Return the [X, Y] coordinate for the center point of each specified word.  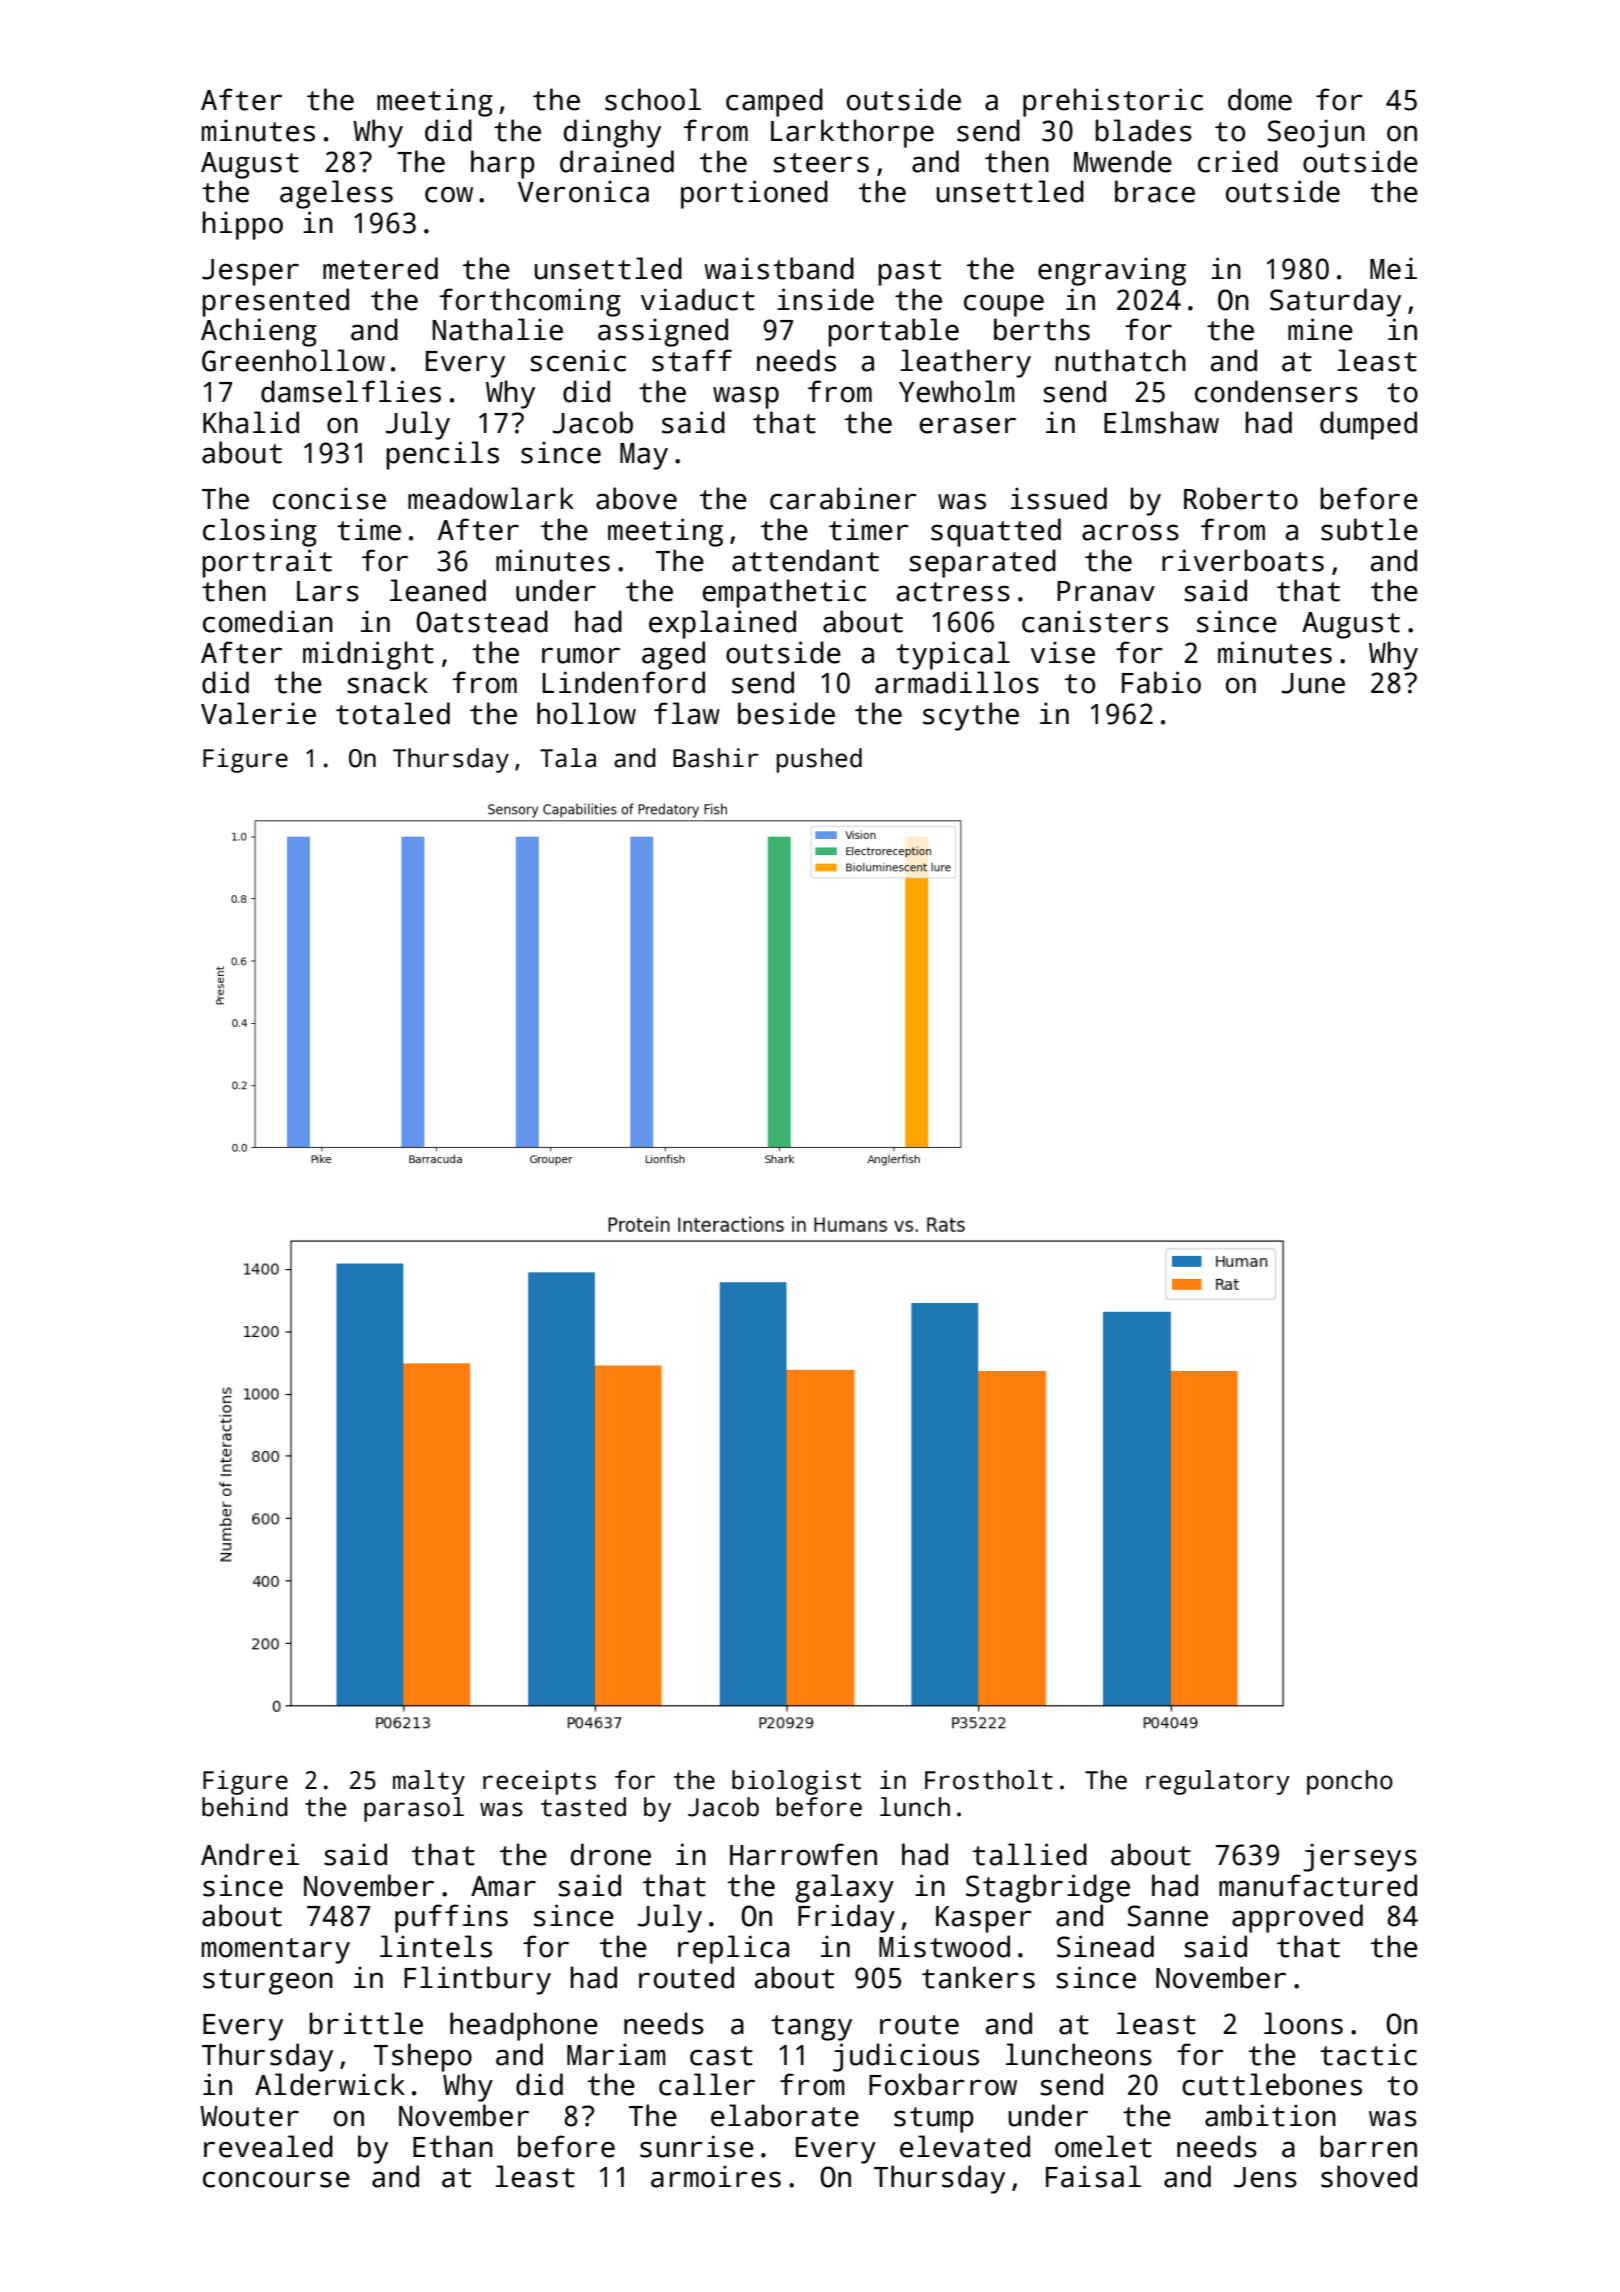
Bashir [716, 758]
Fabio [1161, 682]
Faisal [1093, 2176]
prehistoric [1113, 102]
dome [1260, 99]
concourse [276, 2179]
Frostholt [989, 1780]
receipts [539, 1782]
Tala [568, 758]
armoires [716, 2176]
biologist [796, 1782]
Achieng [259, 332]
